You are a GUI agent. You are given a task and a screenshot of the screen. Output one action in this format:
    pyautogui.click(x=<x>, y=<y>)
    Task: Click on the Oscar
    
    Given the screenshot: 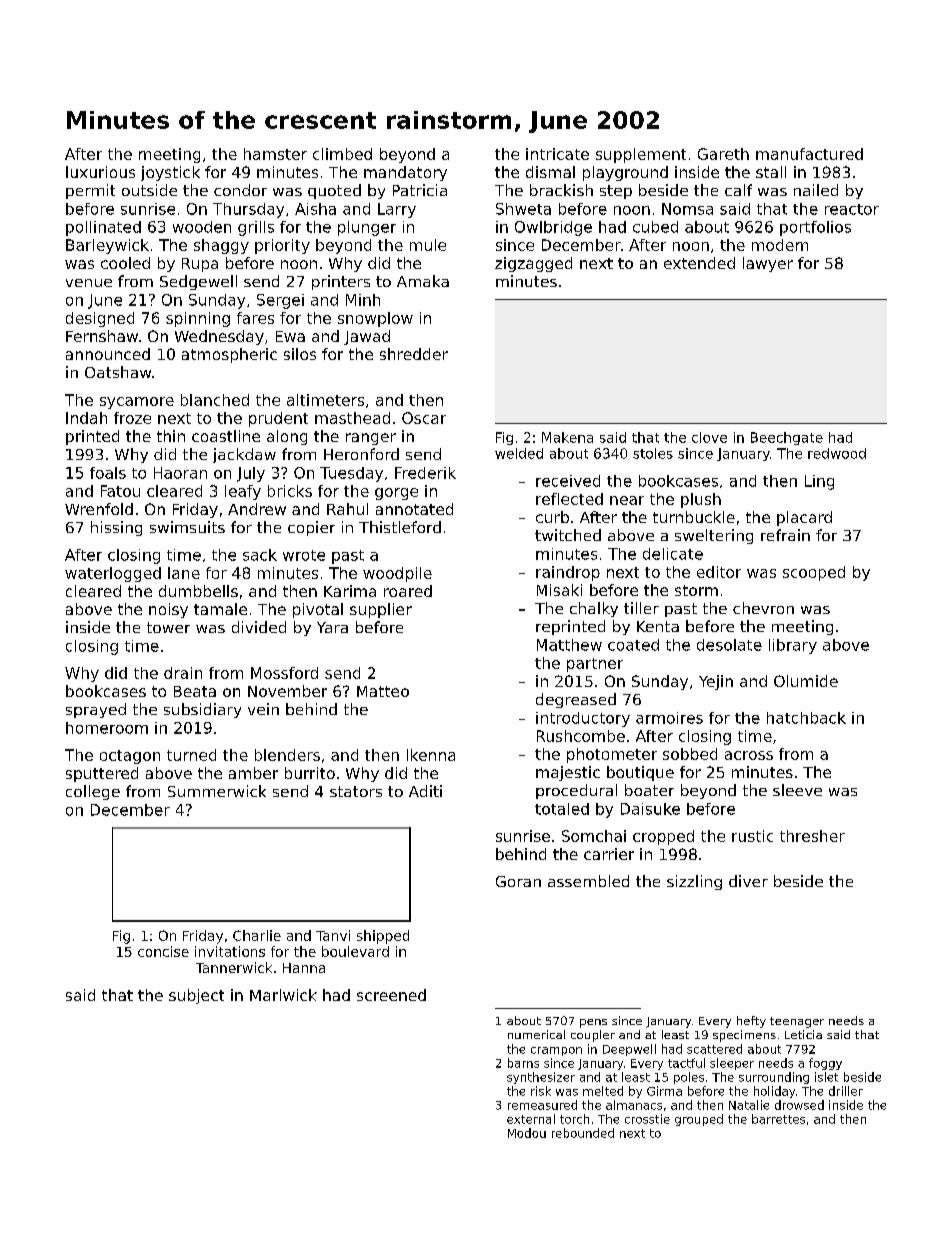 What is the action you would take?
    pyautogui.click(x=424, y=418)
